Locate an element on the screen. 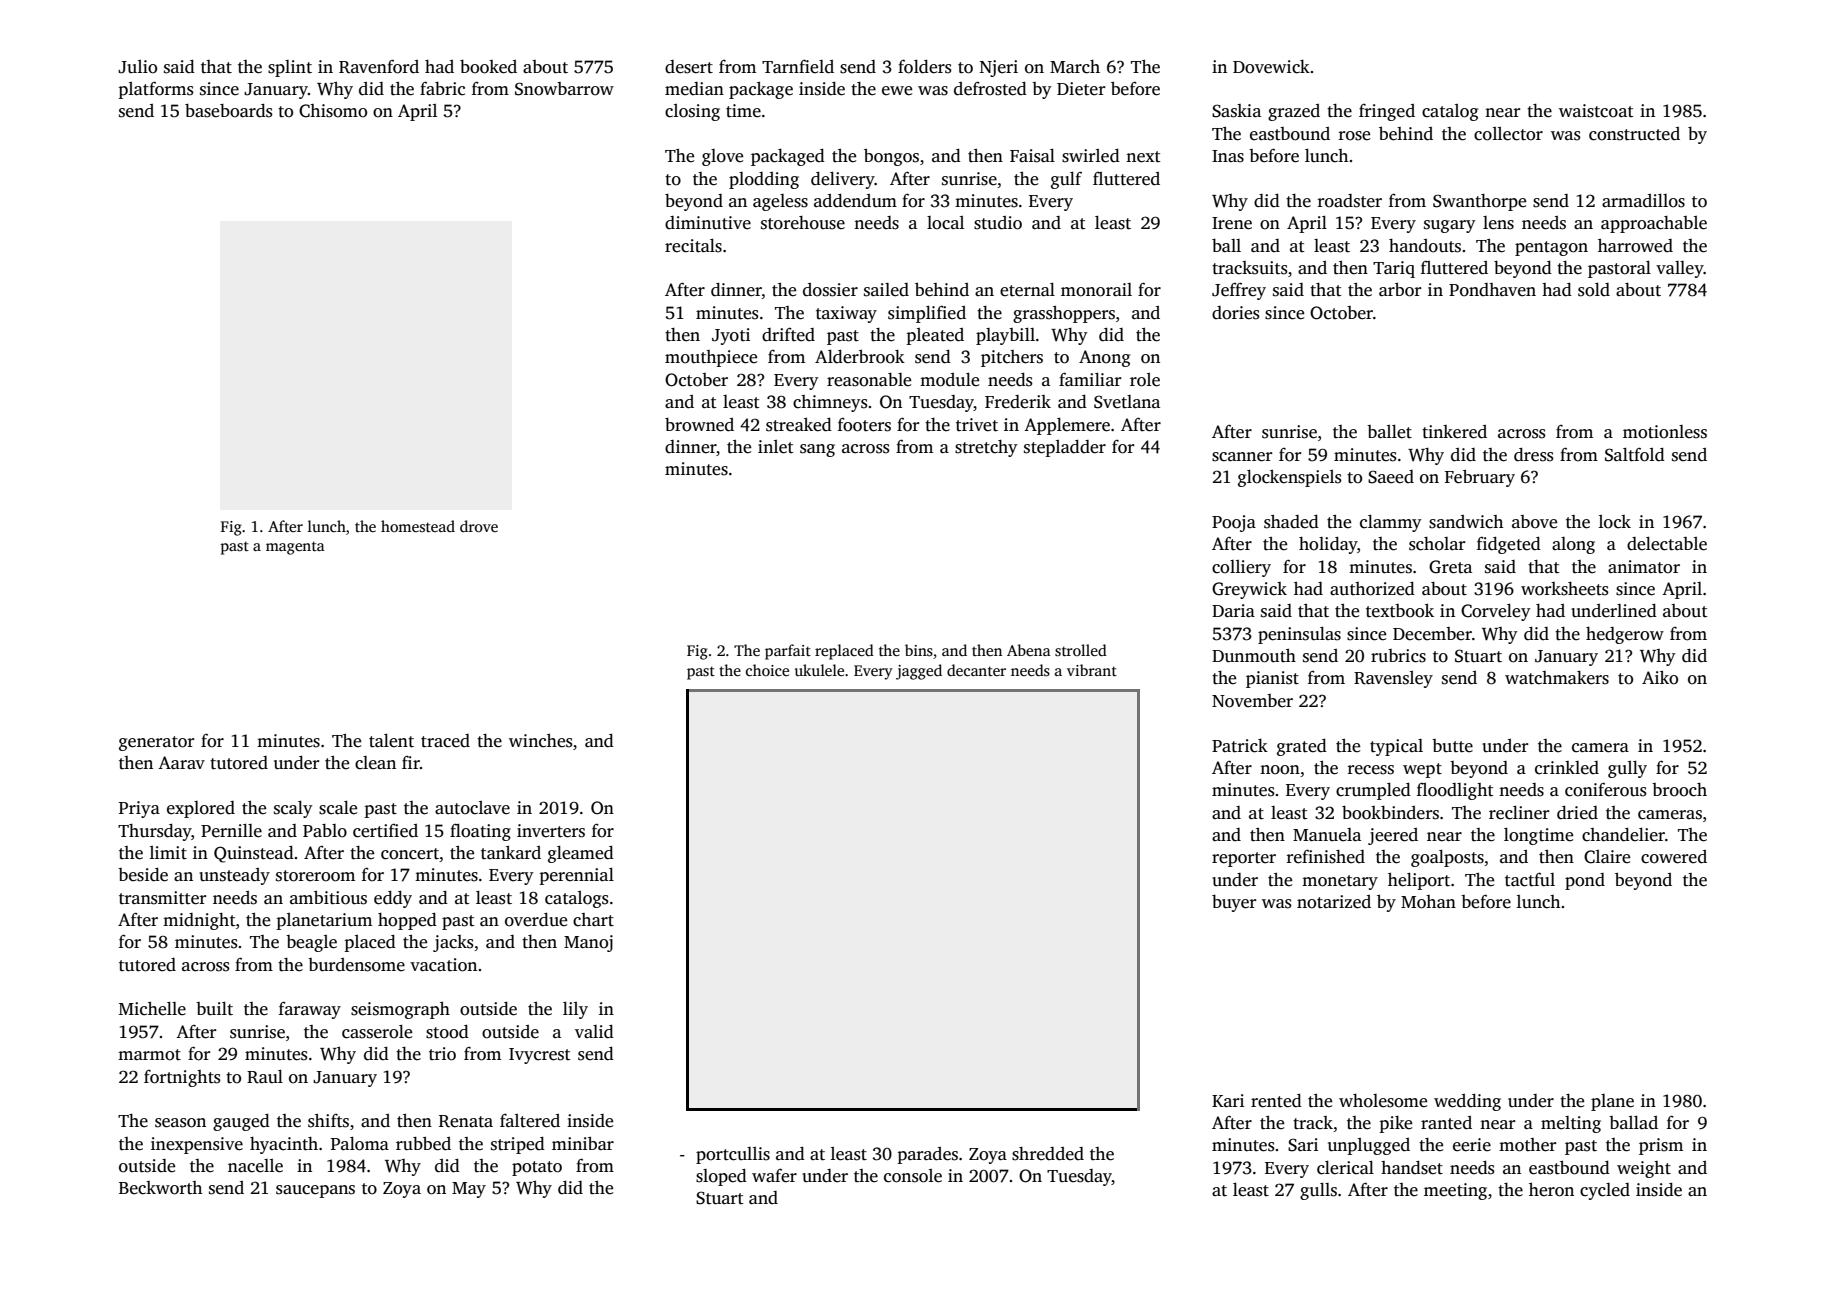 Image resolution: width=1826 pixels, height=1291 pixels. Dovewick is located at coordinates (1271, 67).
